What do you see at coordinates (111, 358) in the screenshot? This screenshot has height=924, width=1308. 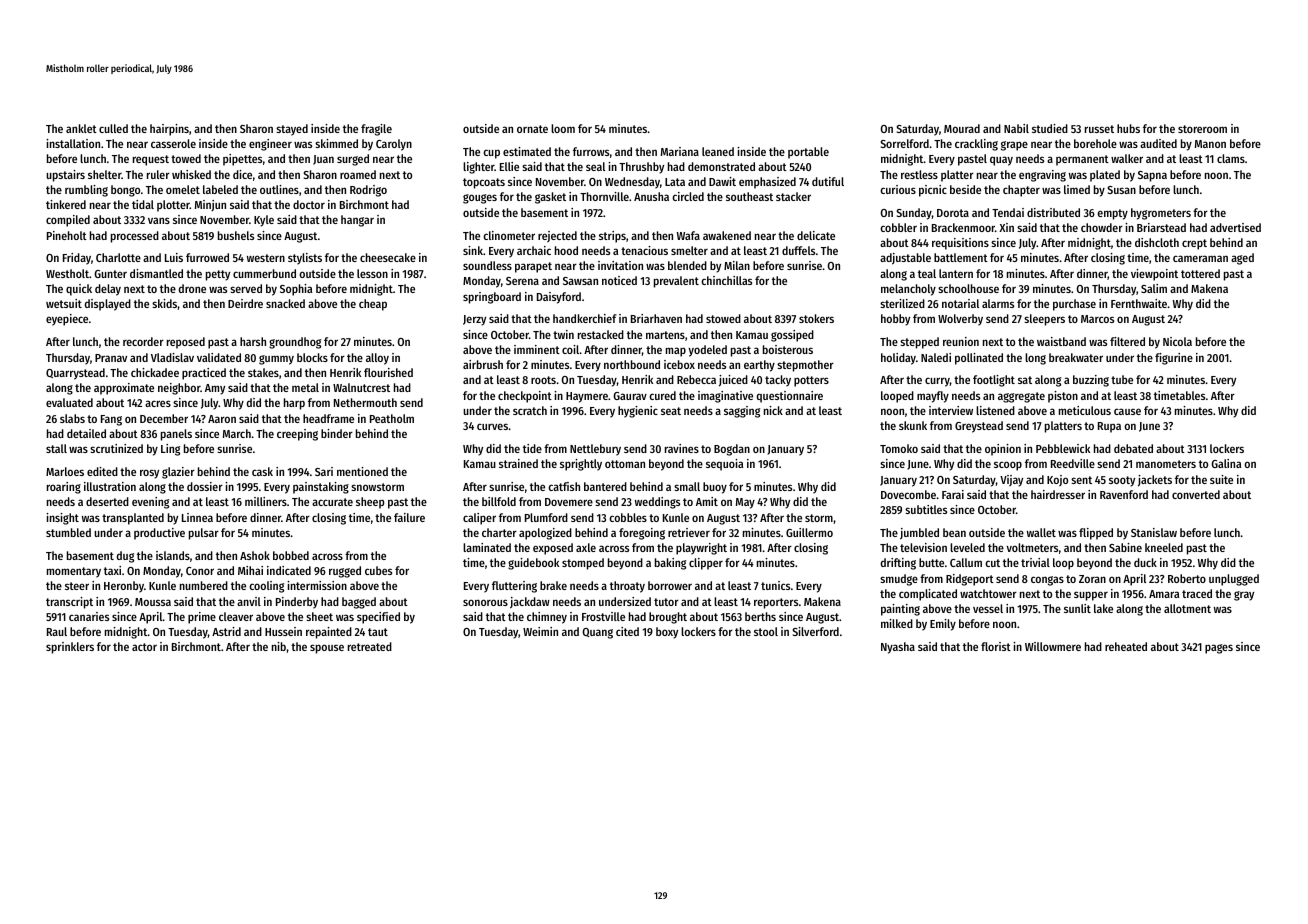 I see `Pranav` at bounding box center [111, 358].
